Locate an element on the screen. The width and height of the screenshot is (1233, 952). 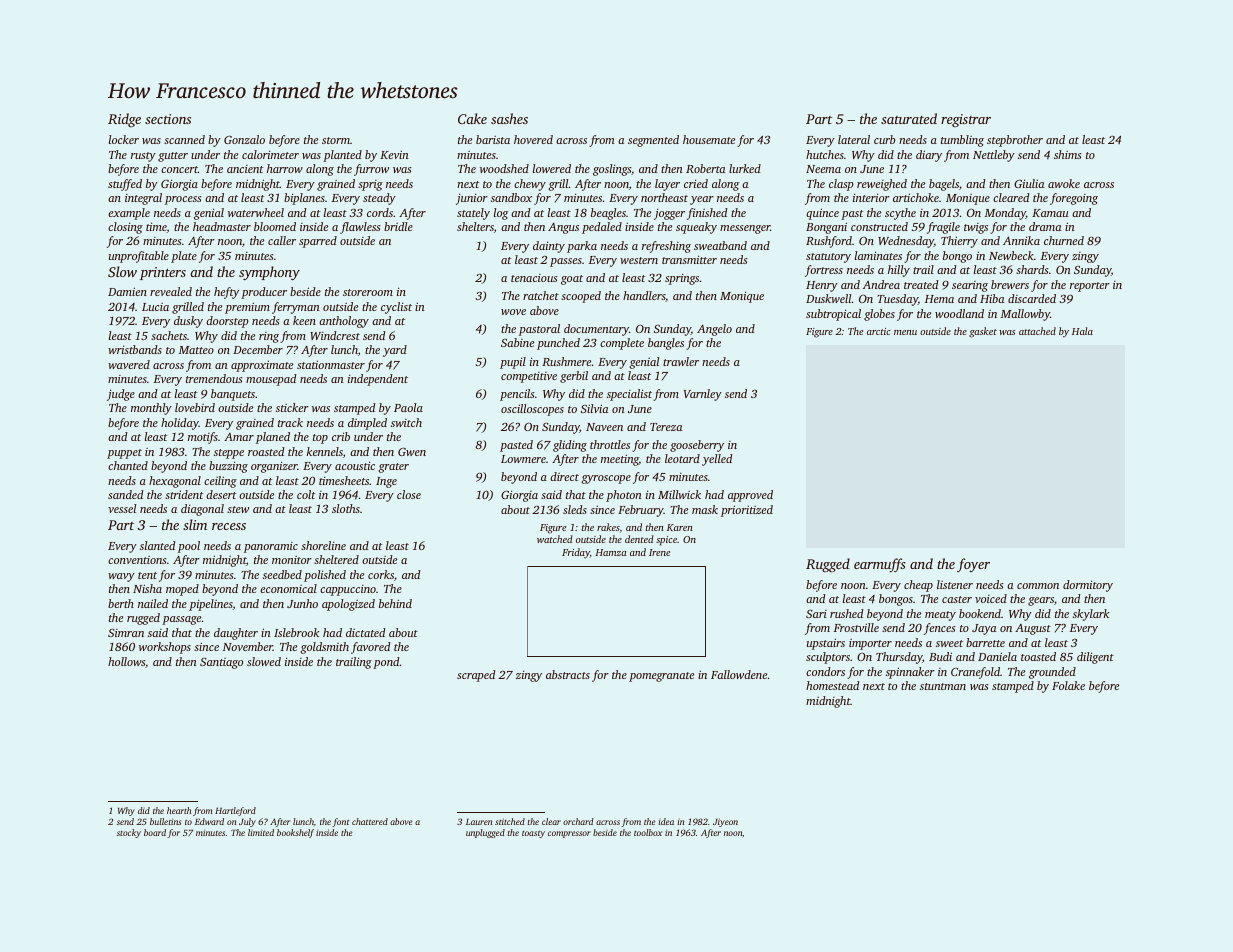
sweatband is located at coordinates (720, 245).
